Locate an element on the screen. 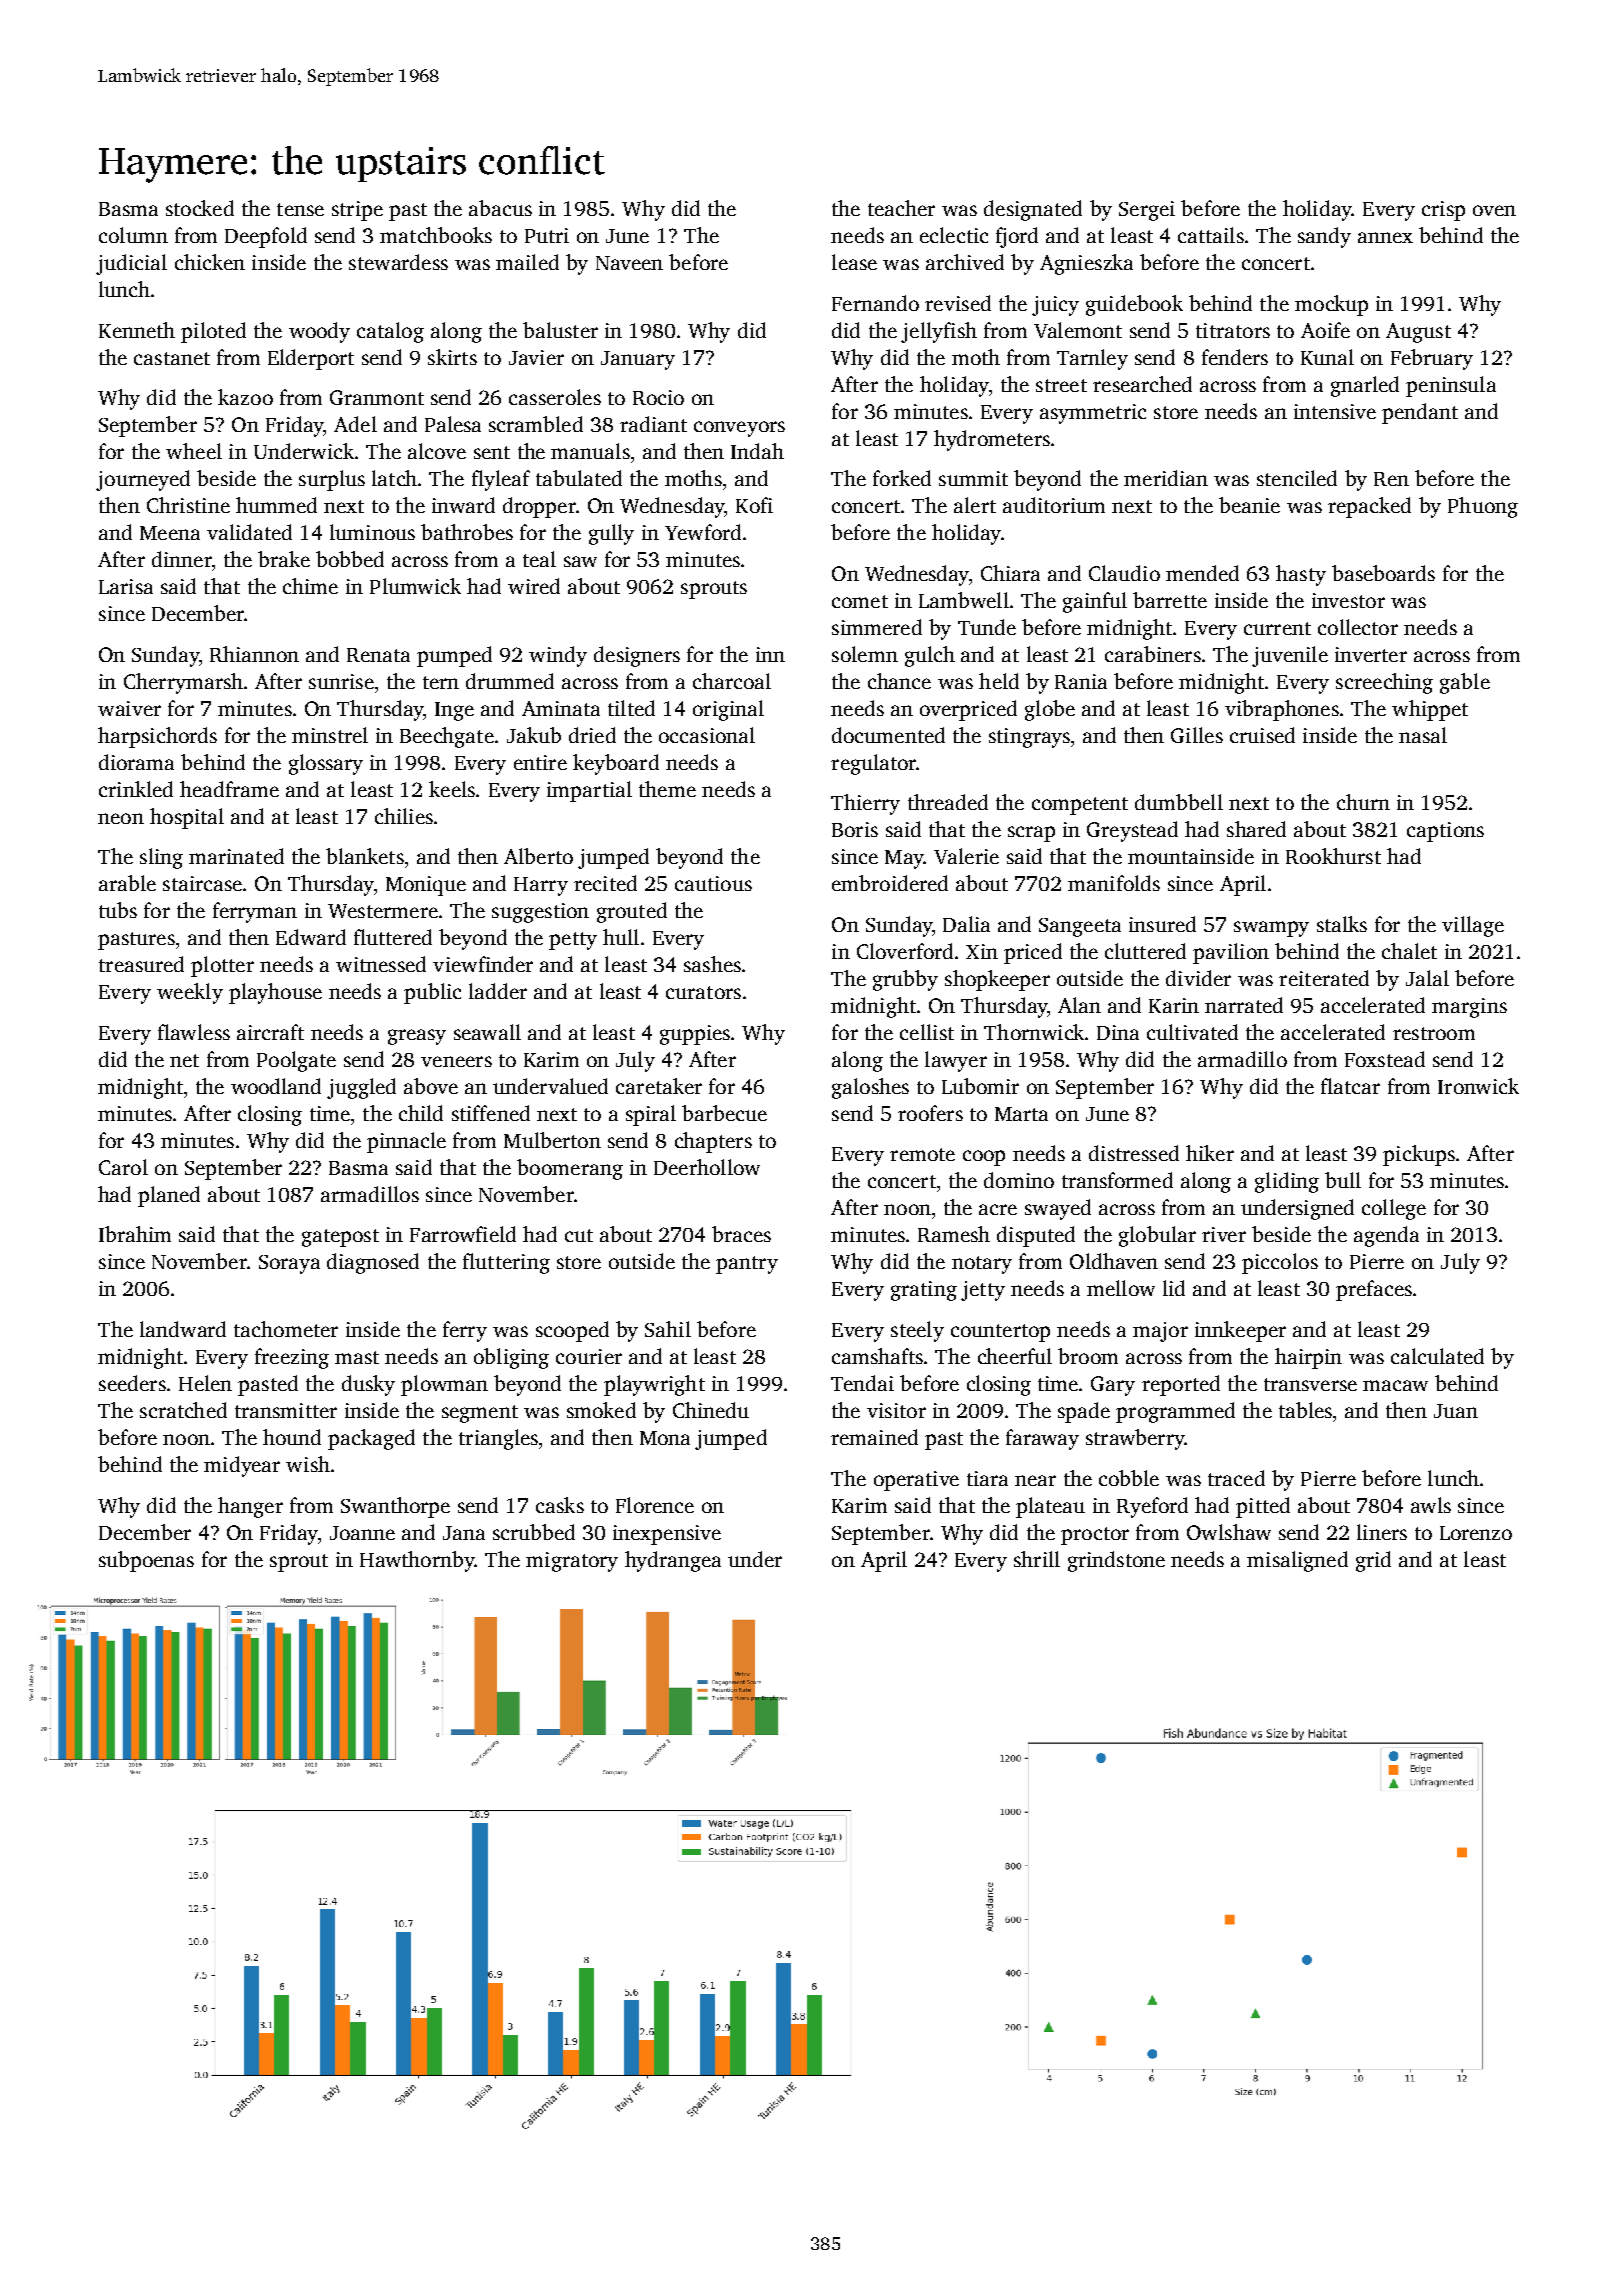 The width and height of the screenshot is (1620, 2292). comet is located at coordinates (860, 601).
